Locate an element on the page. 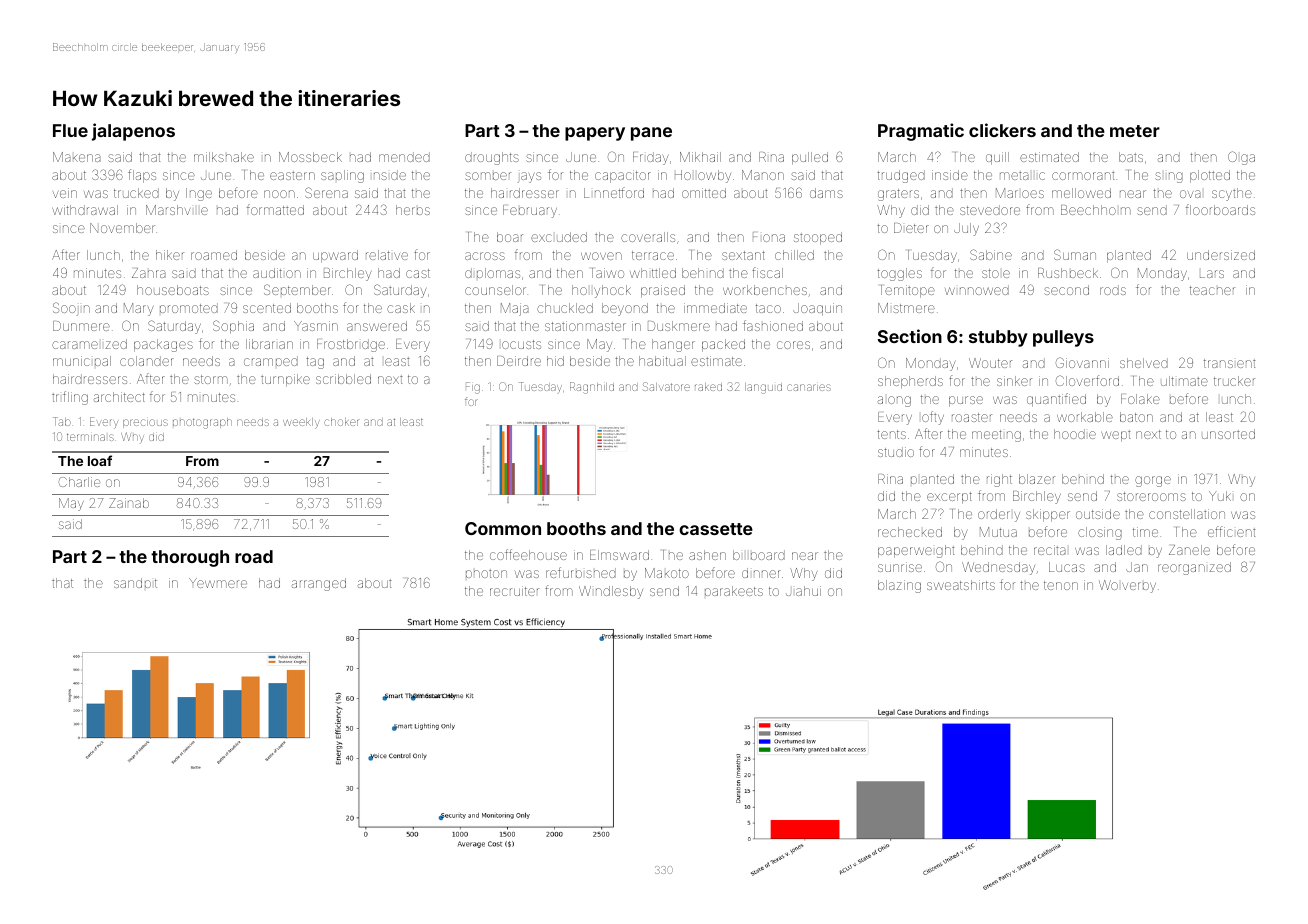 The height and width of the document is (924, 1308). houseboats is located at coordinates (173, 290).
